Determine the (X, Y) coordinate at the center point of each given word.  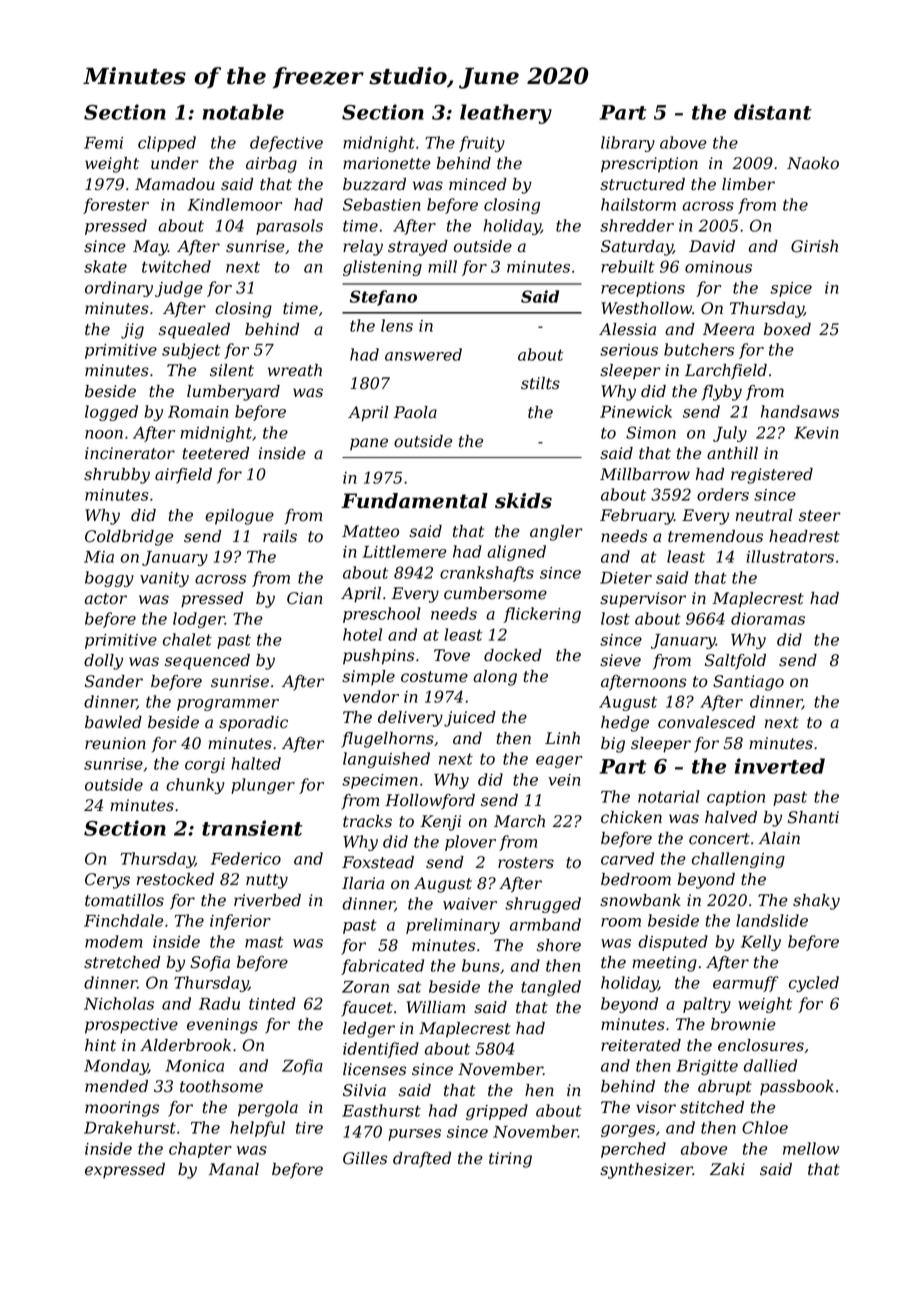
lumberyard (233, 393)
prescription (649, 165)
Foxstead (378, 862)
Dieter (626, 578)
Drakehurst (130, 1127)
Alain (779, 838)
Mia (99, 557)
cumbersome (495, 593)
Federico (246, 858)
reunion (115, 743)
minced (478, 184)
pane (369, 444)
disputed (673, 943)
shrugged (543, 905)
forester (116, 206)
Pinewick (636, 411)
